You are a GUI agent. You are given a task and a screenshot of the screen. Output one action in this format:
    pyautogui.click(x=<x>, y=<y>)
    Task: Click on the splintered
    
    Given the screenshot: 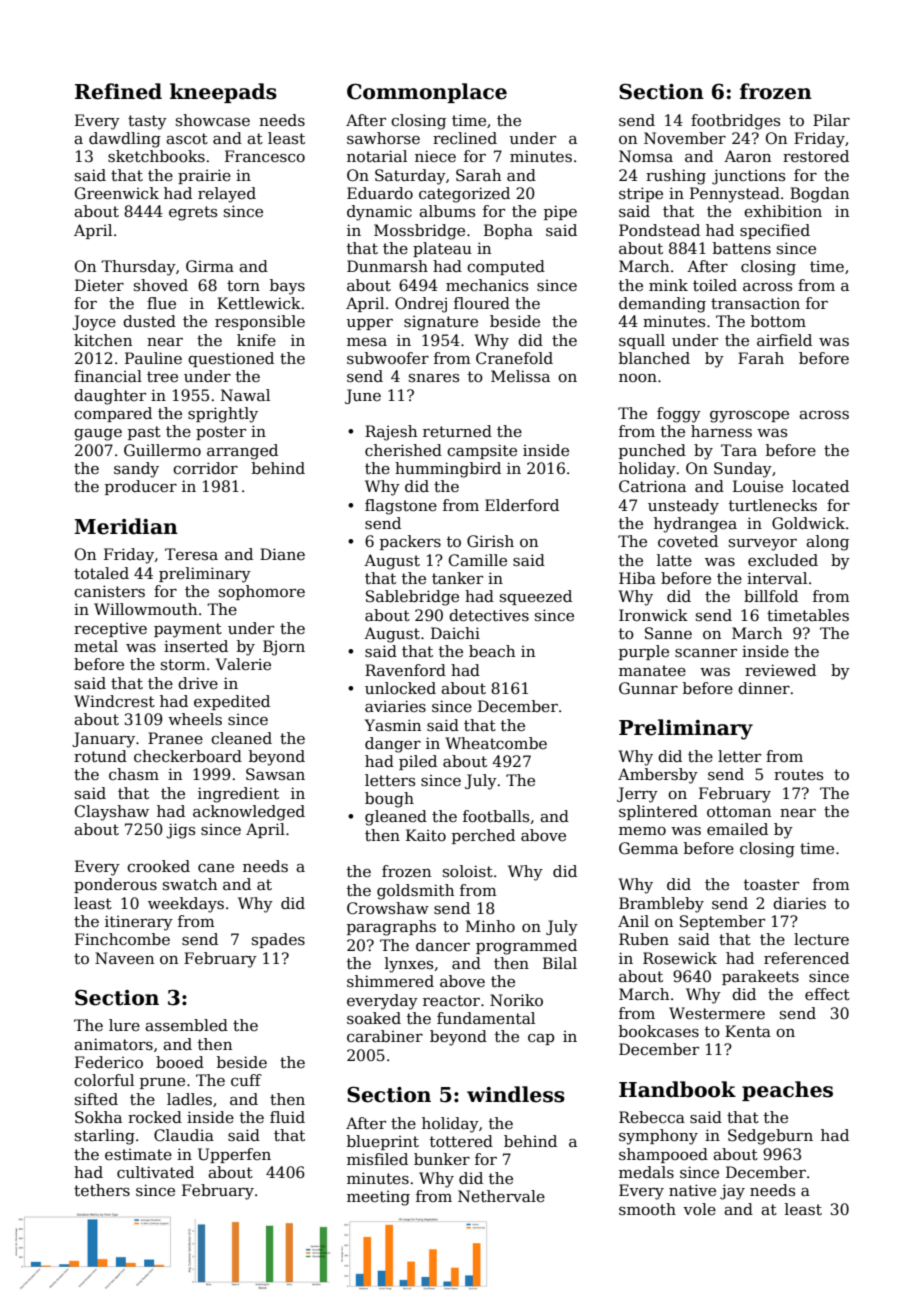 What is the action you would take?
    pyautogui.click(x=658, y=812)
